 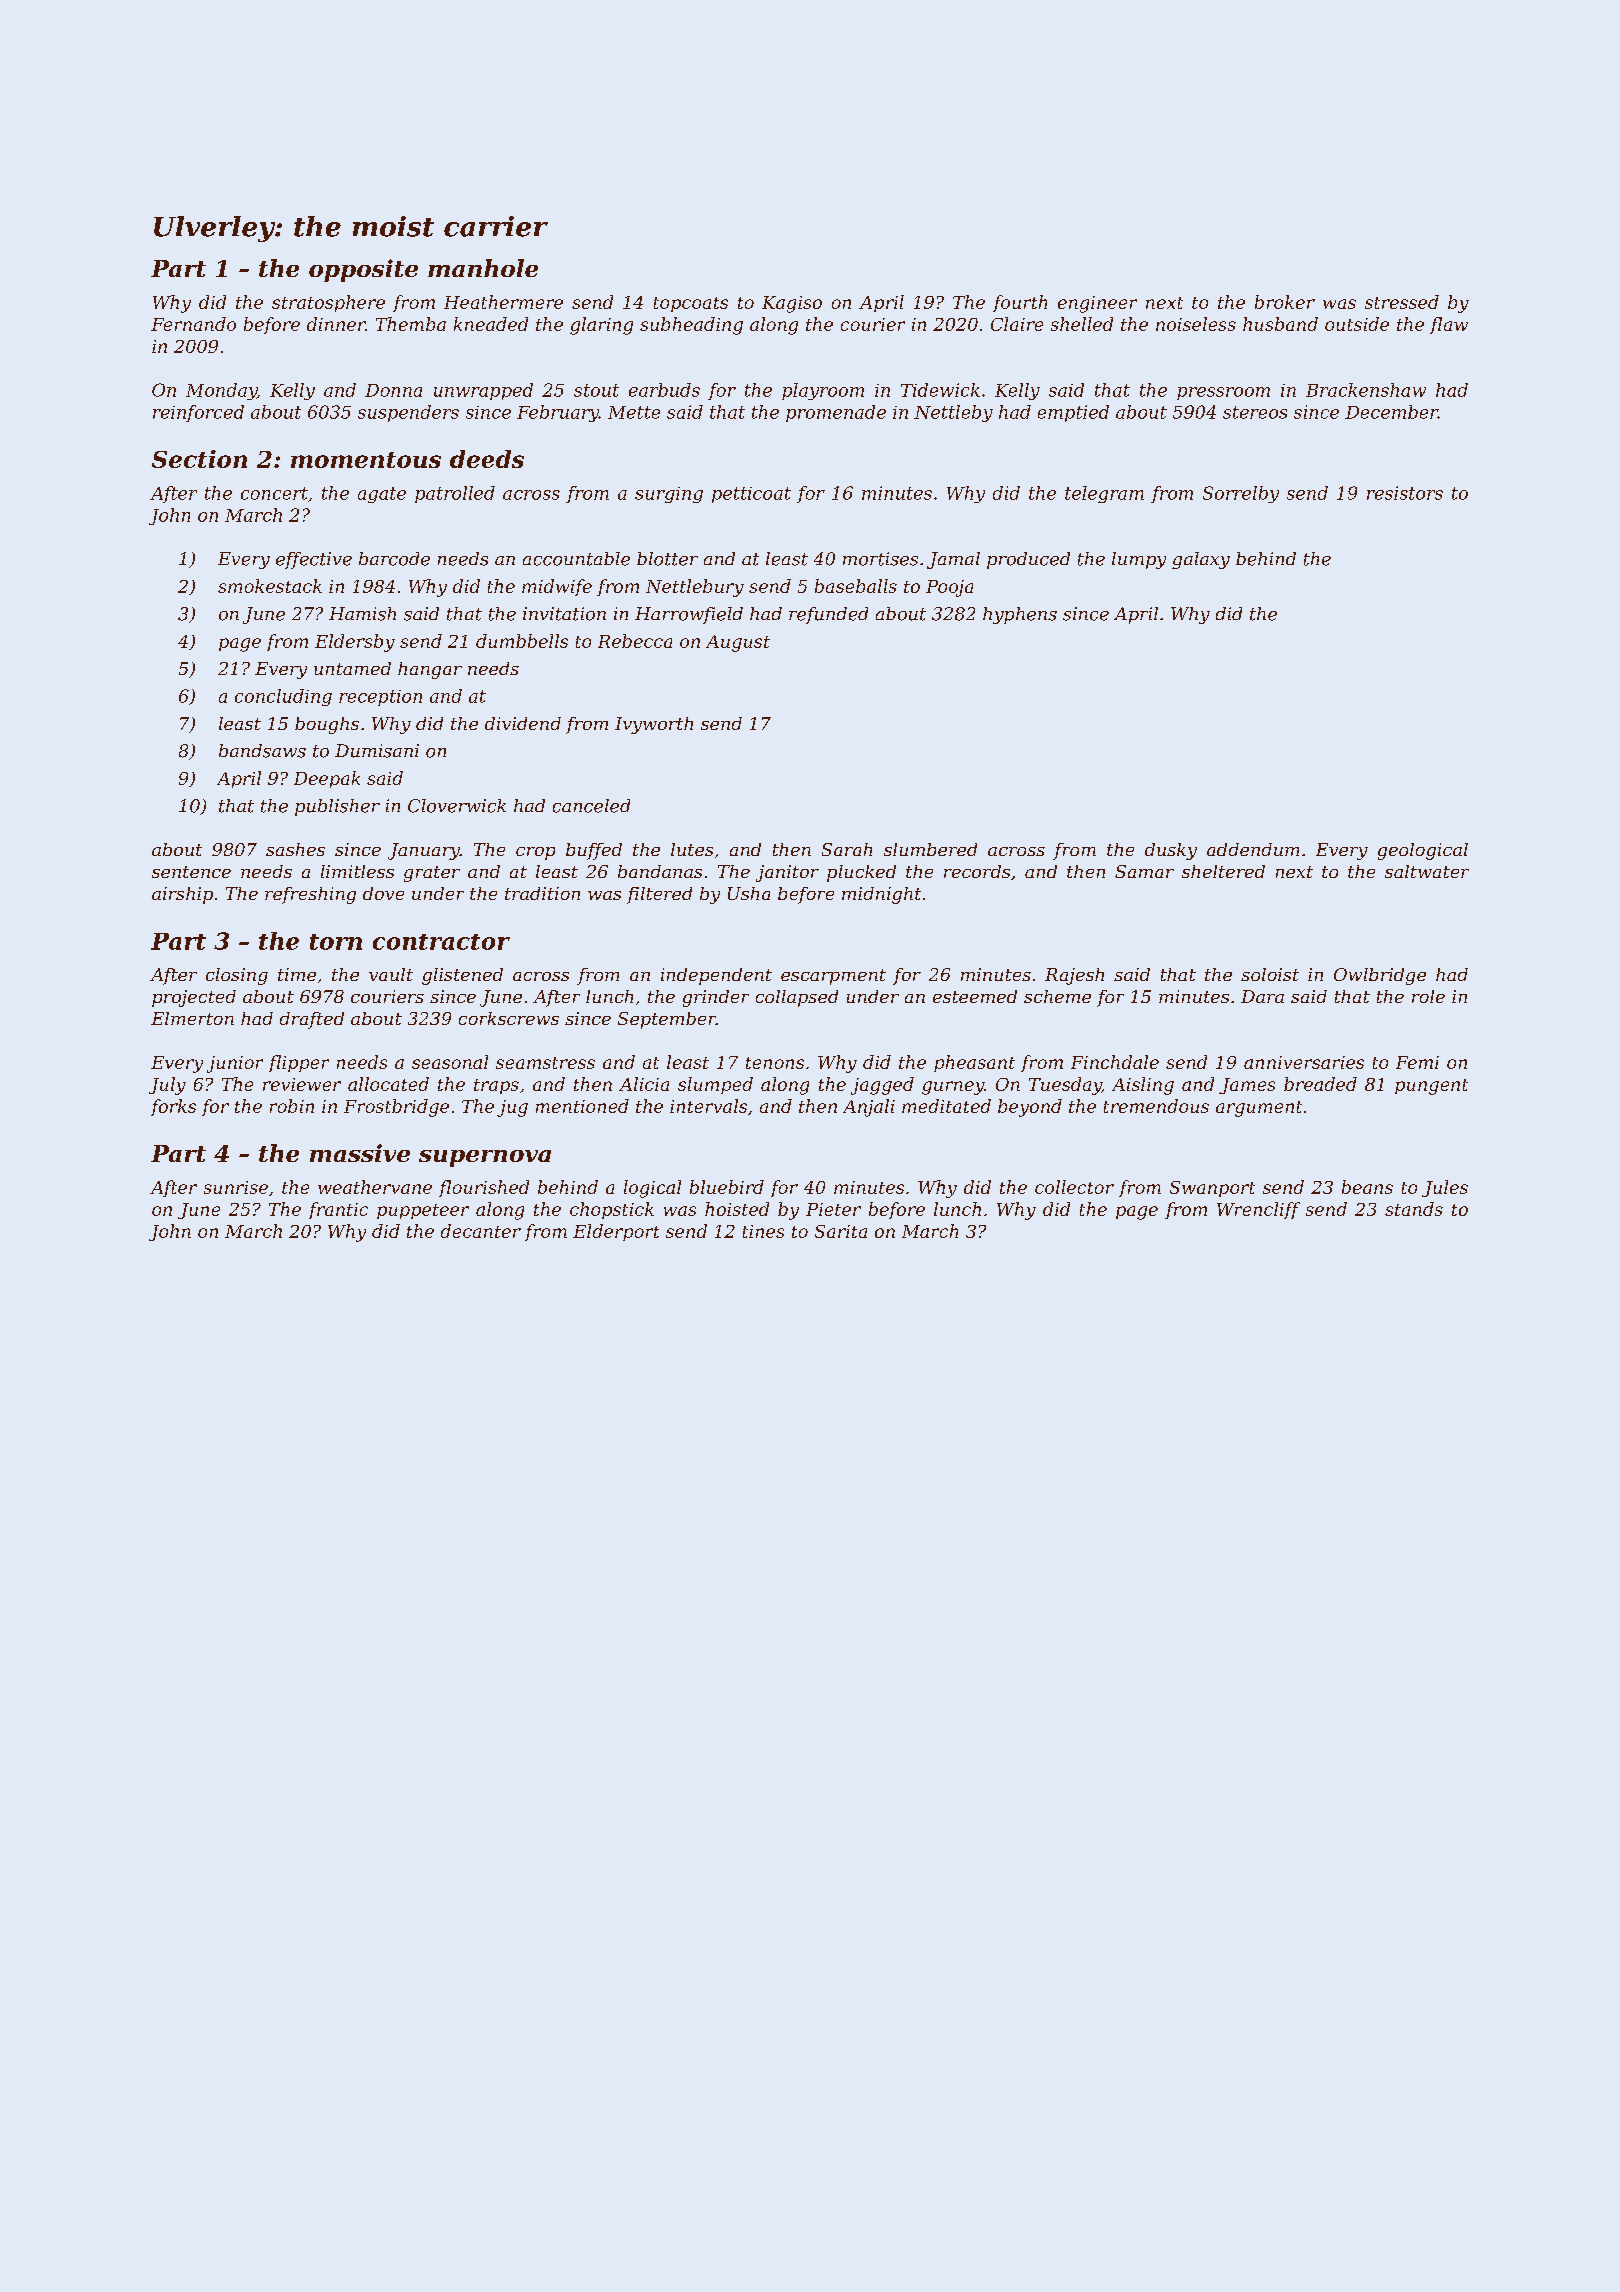 I want to click on pressroom, so click(x=1223, y=393).
